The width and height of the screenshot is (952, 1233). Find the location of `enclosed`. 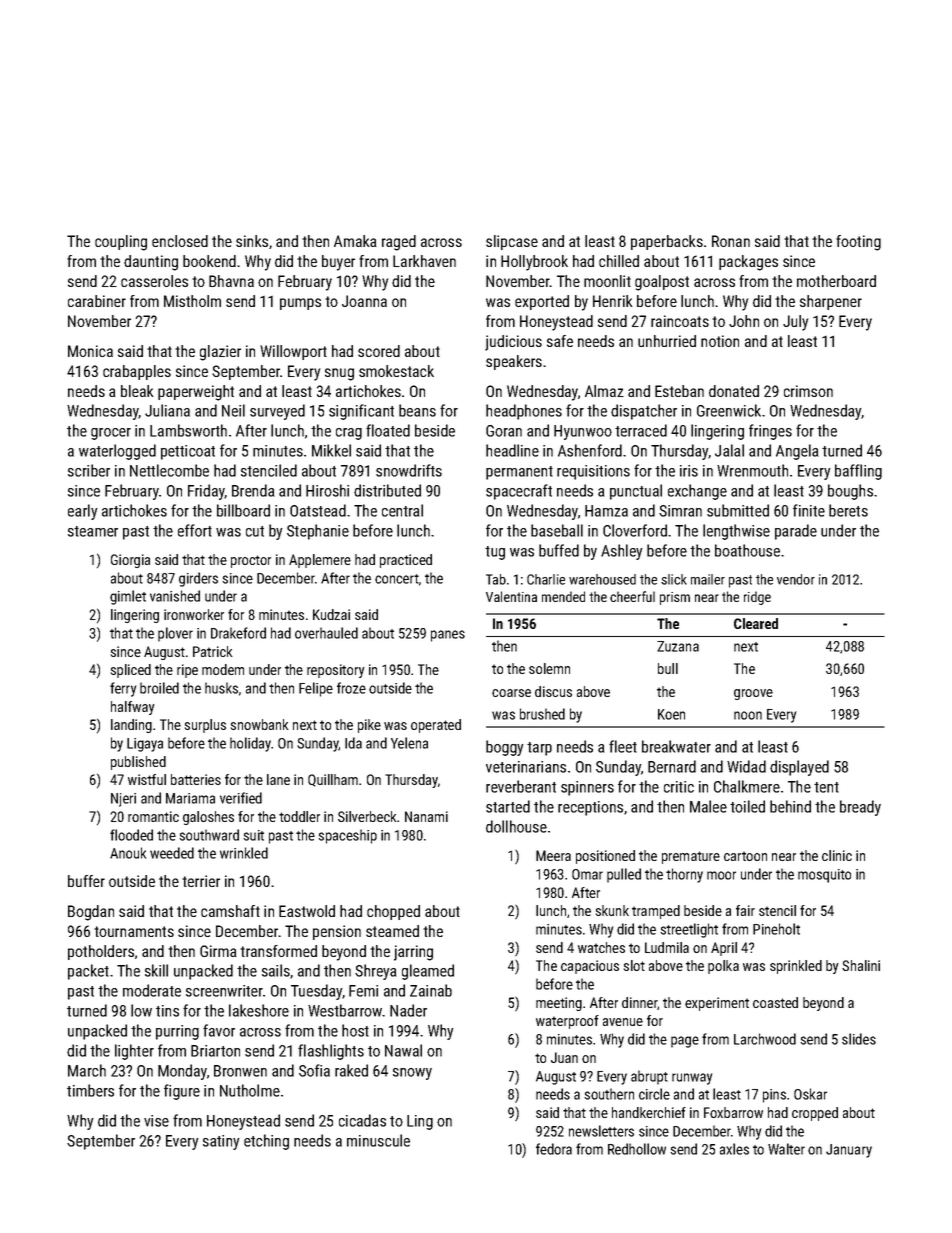

enclosed is located at coordinates (180, 241).
